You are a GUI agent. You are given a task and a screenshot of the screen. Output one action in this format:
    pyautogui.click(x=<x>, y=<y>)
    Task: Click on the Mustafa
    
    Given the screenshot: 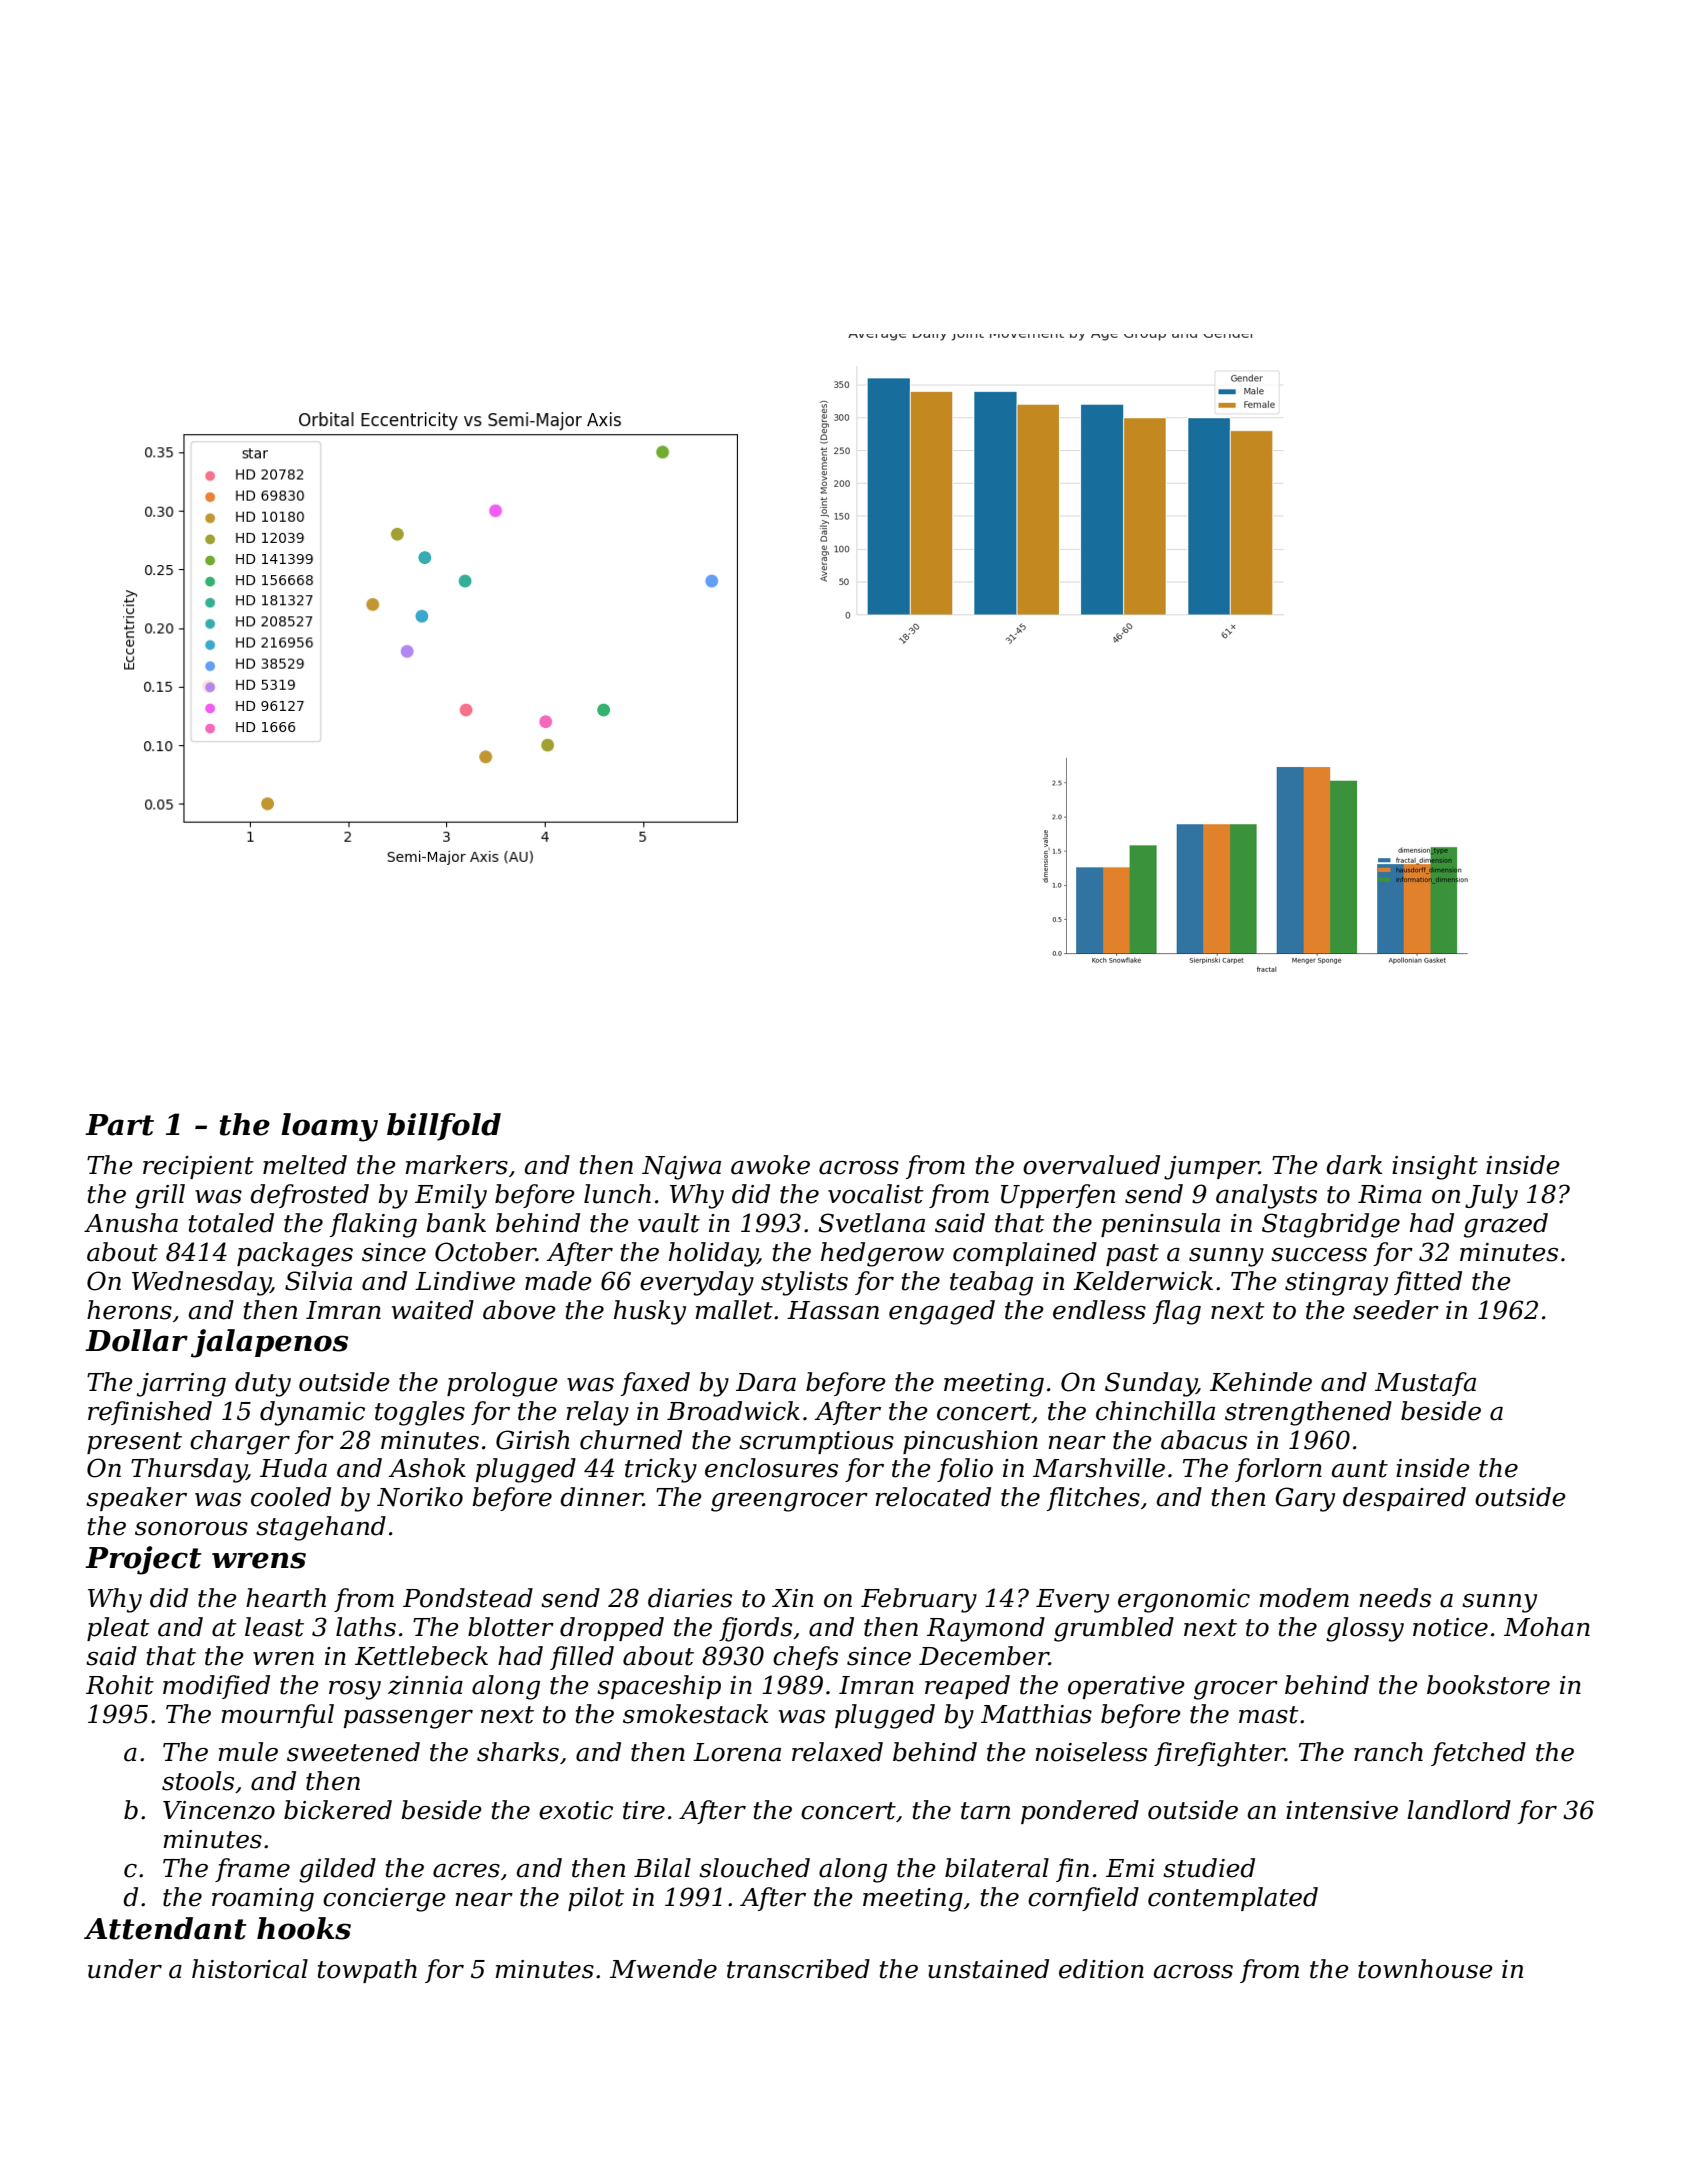 What is the action you would take?
    pyautogui.click(x=1425, y=1384)
